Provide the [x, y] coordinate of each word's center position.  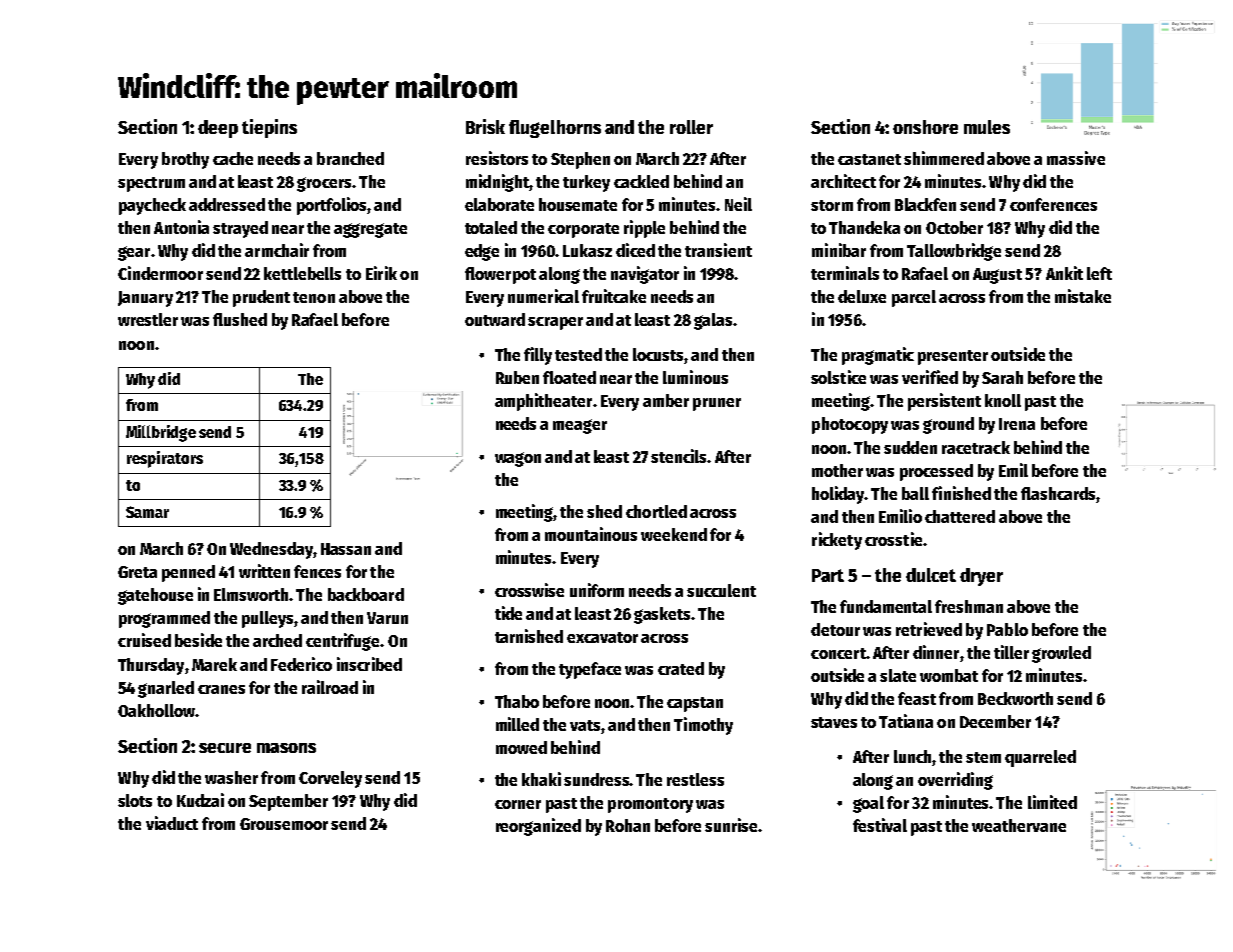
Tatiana [906, 721]
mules [987, 127]
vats [585, 725]
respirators [165, 459]
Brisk [485, 126]
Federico [301, 664]
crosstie [893, 539]
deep [218, 129]
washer [231, 777]
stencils [678, 456]
